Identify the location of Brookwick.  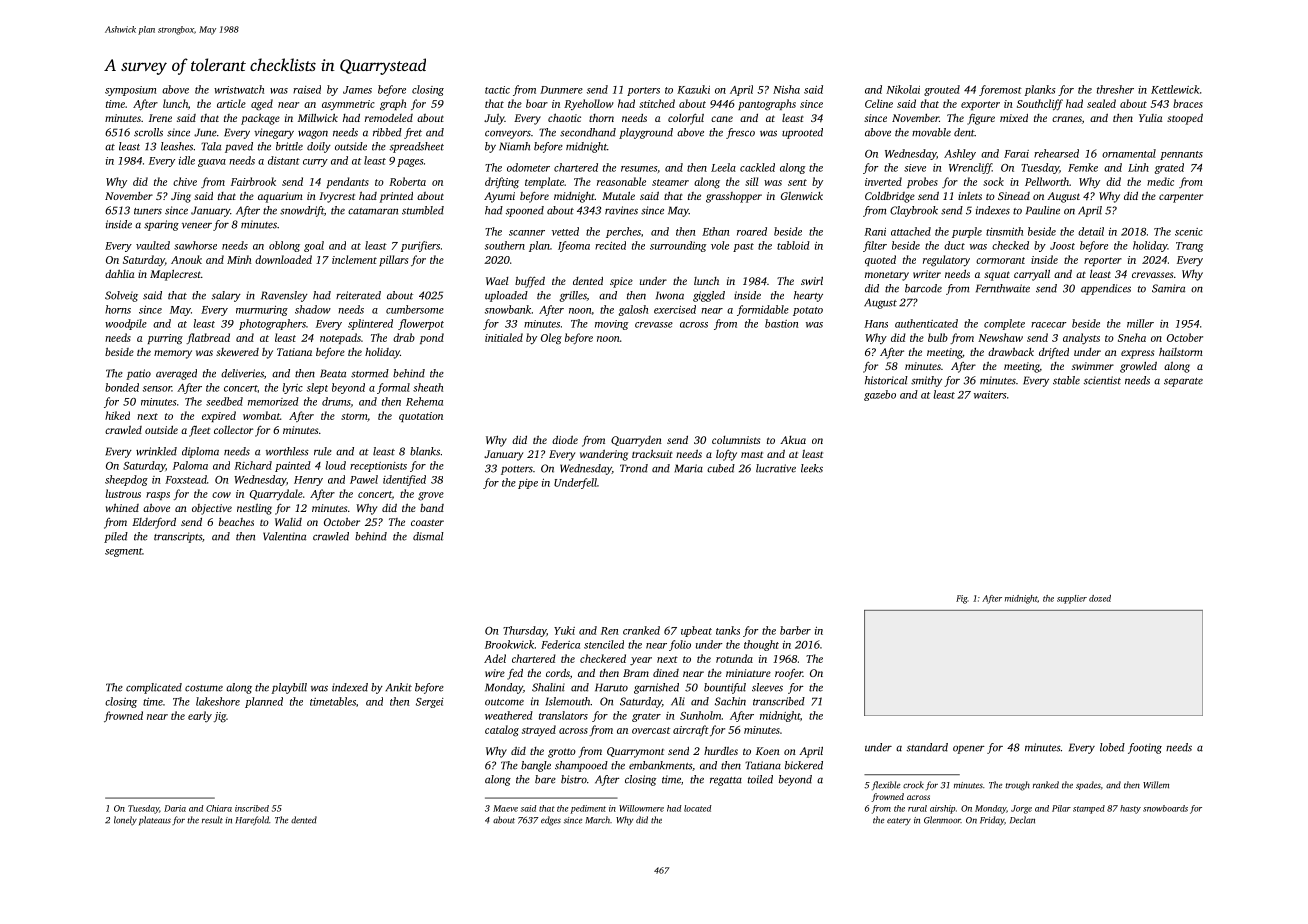
(509, 644).
